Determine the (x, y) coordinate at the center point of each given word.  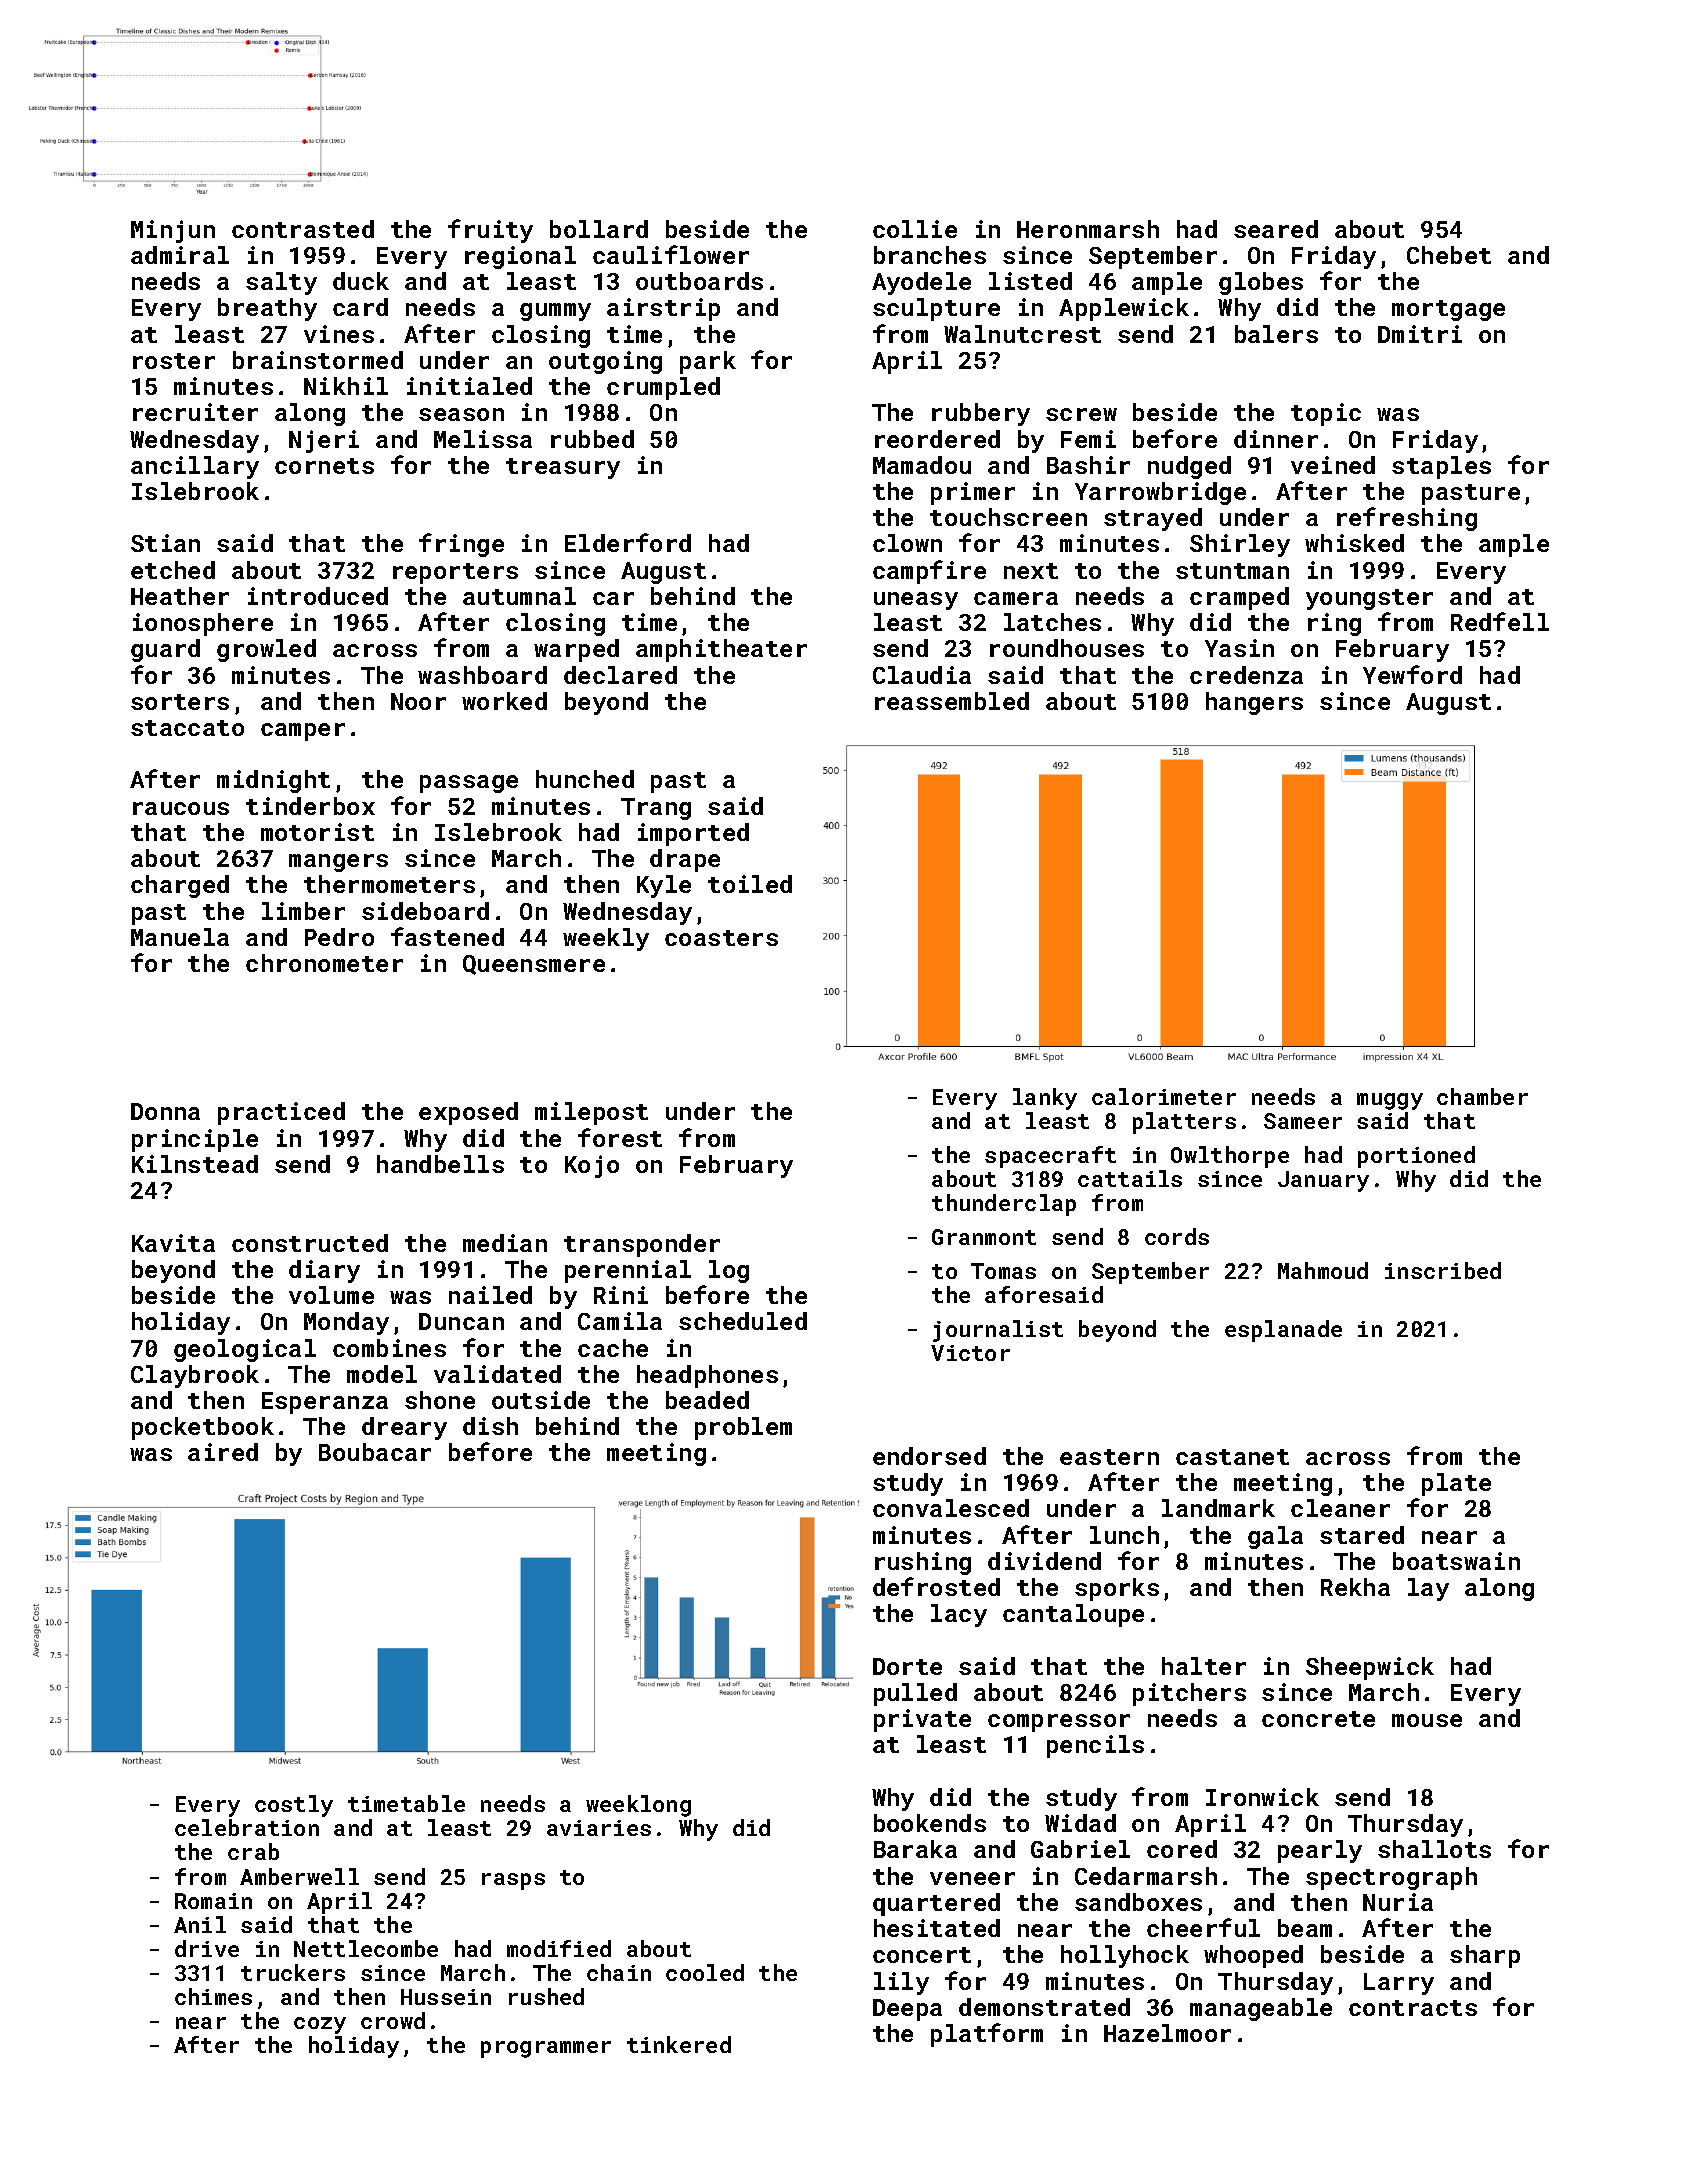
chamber (1482, 1096)
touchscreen (1008, 517)
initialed (469, 386)
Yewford (1412, 674)
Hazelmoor (1167, 2033)
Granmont (984, 1237)
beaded (707, 1400)
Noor (418, 701)
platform (987, 2035)
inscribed (1443, 1270)
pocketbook (203, 1428)
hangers (1254, 703)
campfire (929, 572)
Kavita (173, 1243)
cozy (320, 2025)
